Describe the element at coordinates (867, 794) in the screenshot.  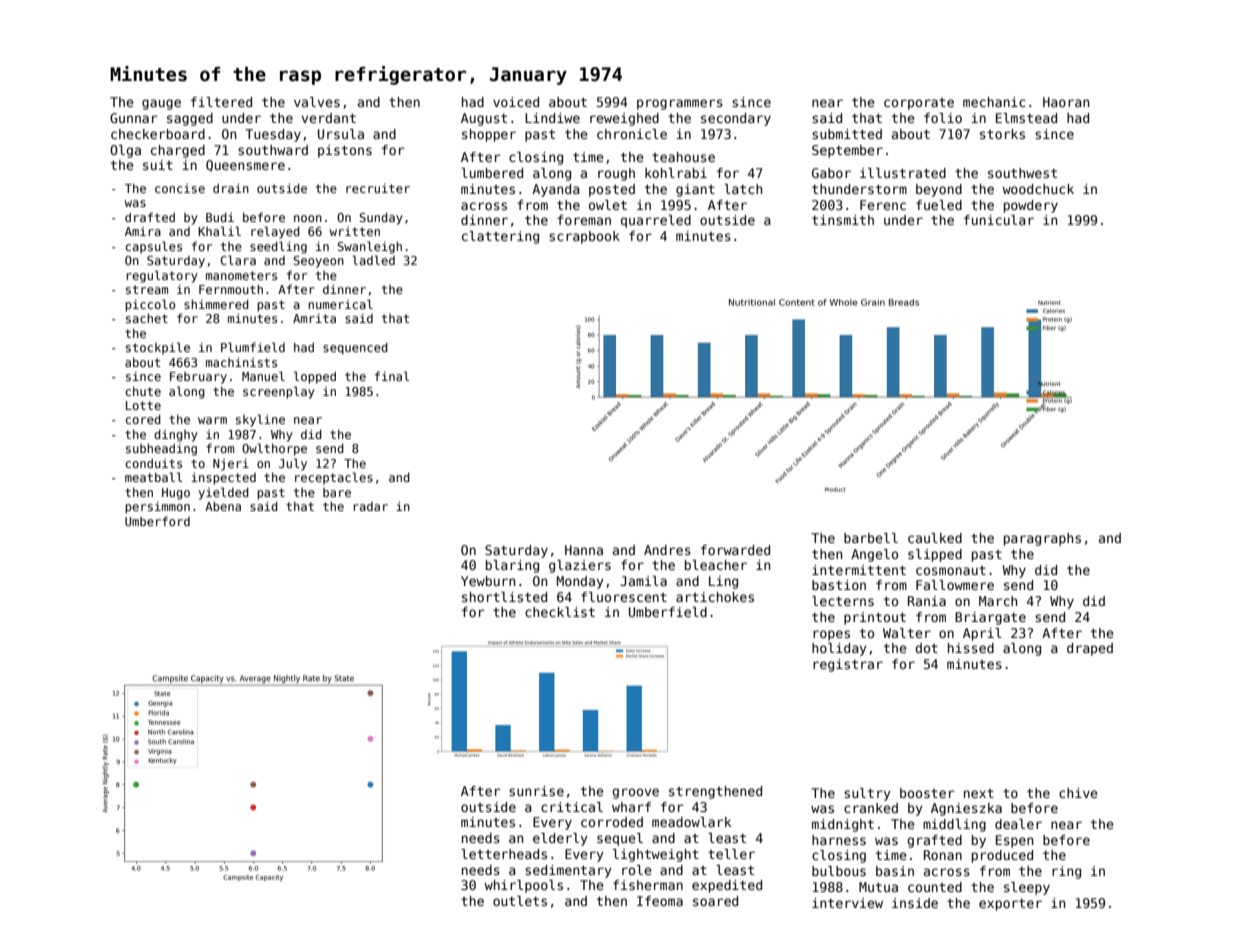
I see `sultry` at that location.
